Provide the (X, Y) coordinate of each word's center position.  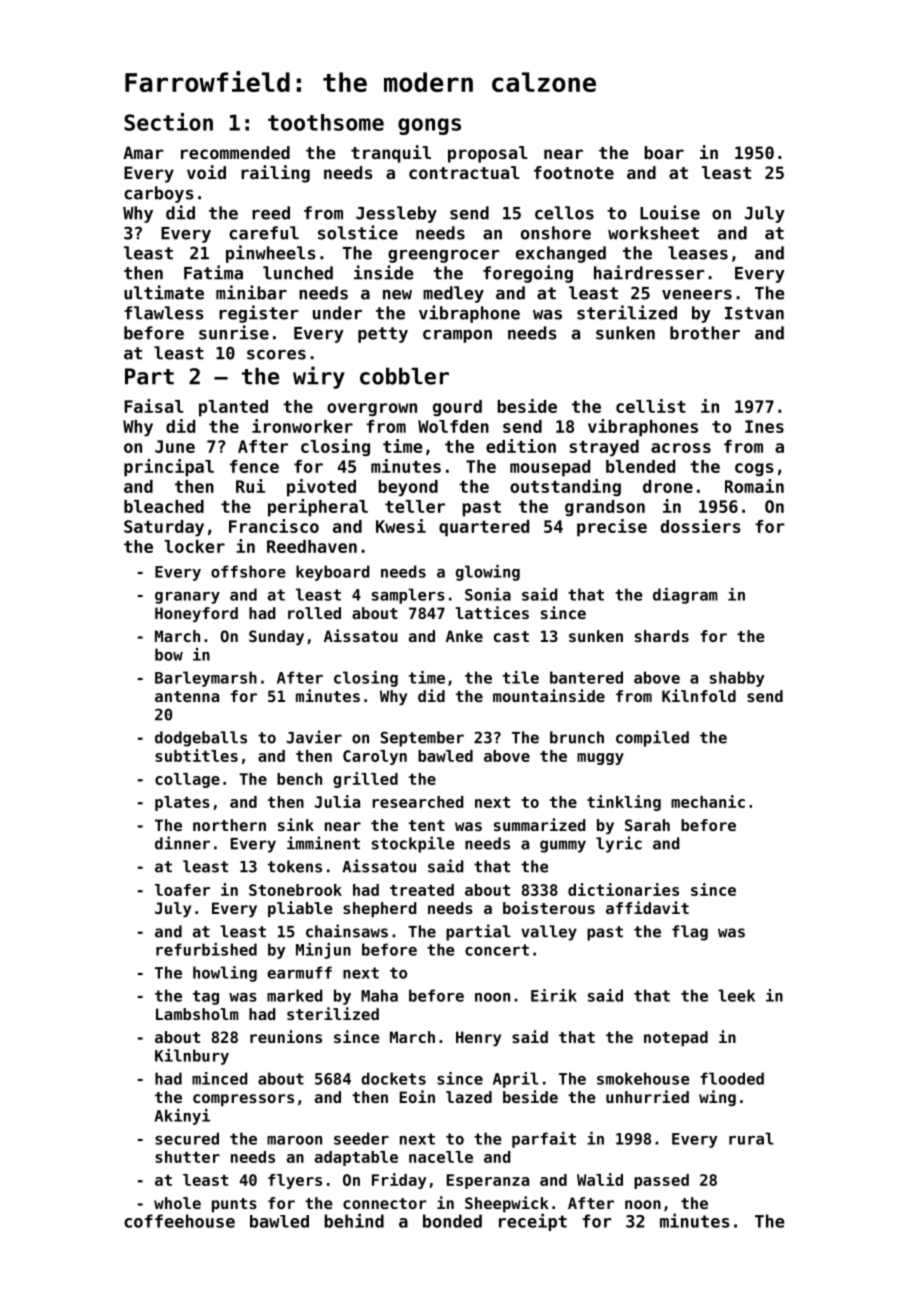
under (337, 313)
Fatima (213, 272)
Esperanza (488, 1181)
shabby (737, 679)
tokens (295, 866)
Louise (670, 212)
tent (427, 825)
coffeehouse (179, 1221)
